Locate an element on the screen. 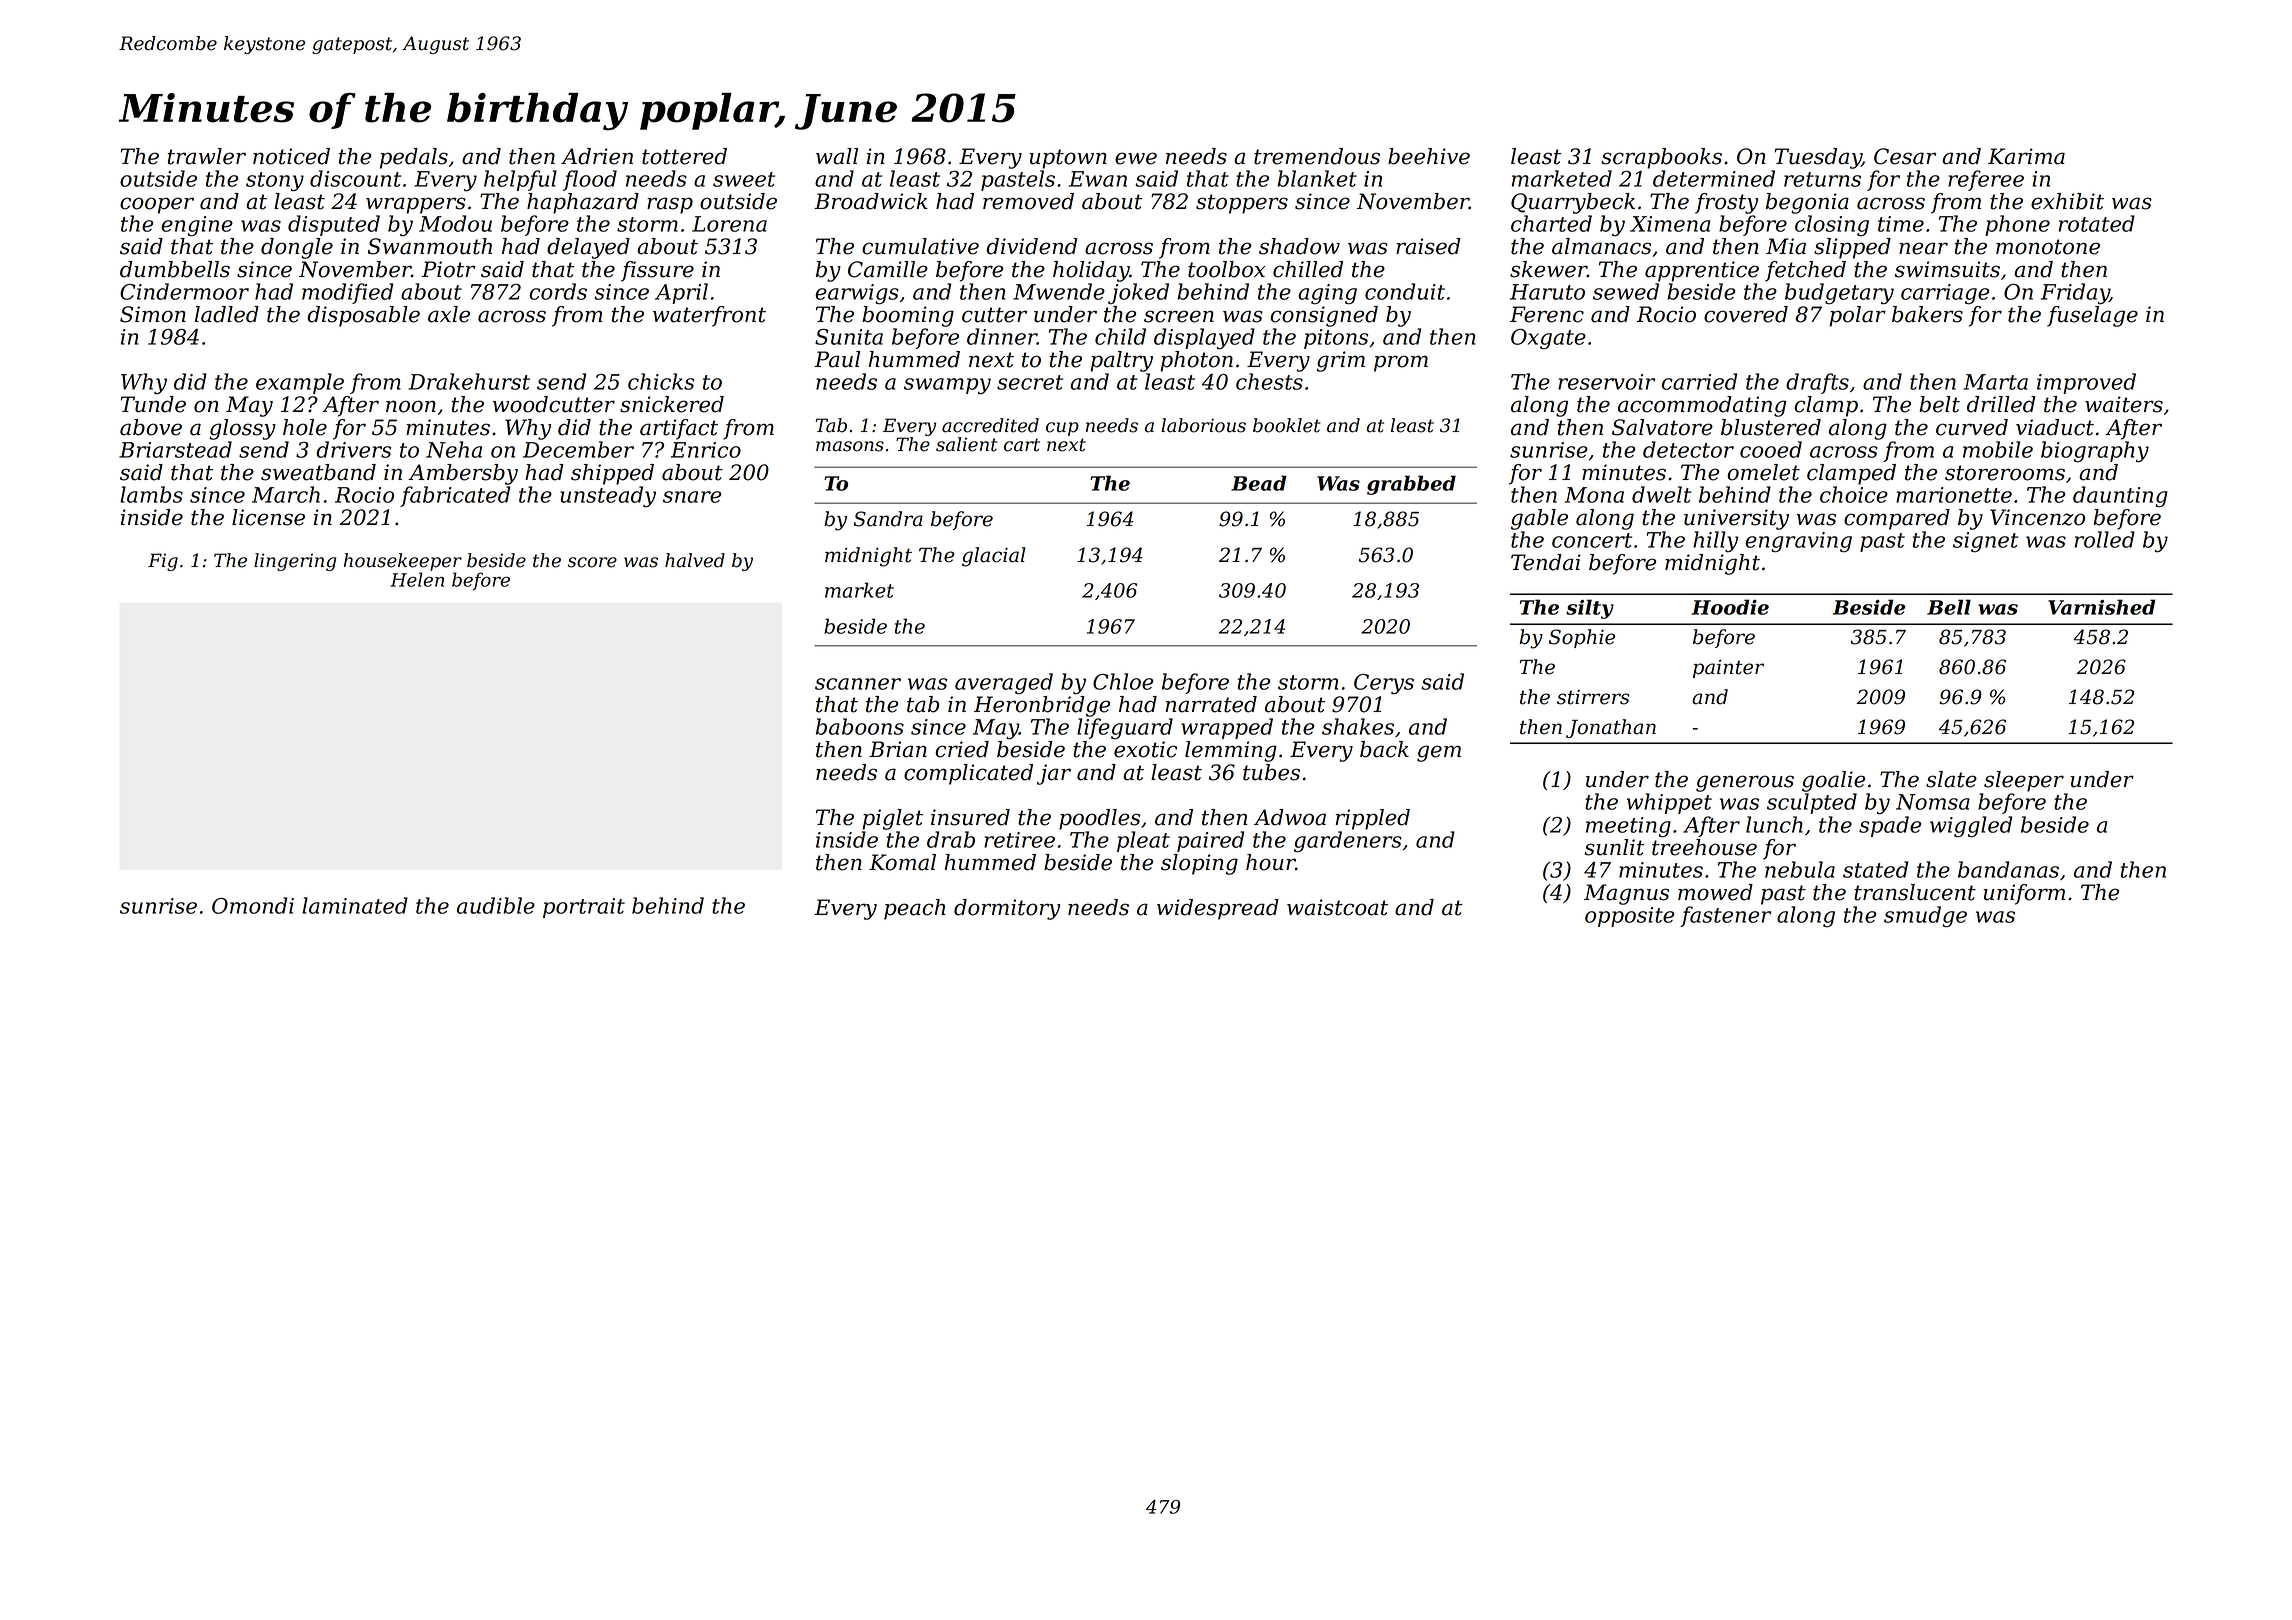 The height and width of the screenshot is (1620, 2292). earwigs is located at coordinates (857, 294).
